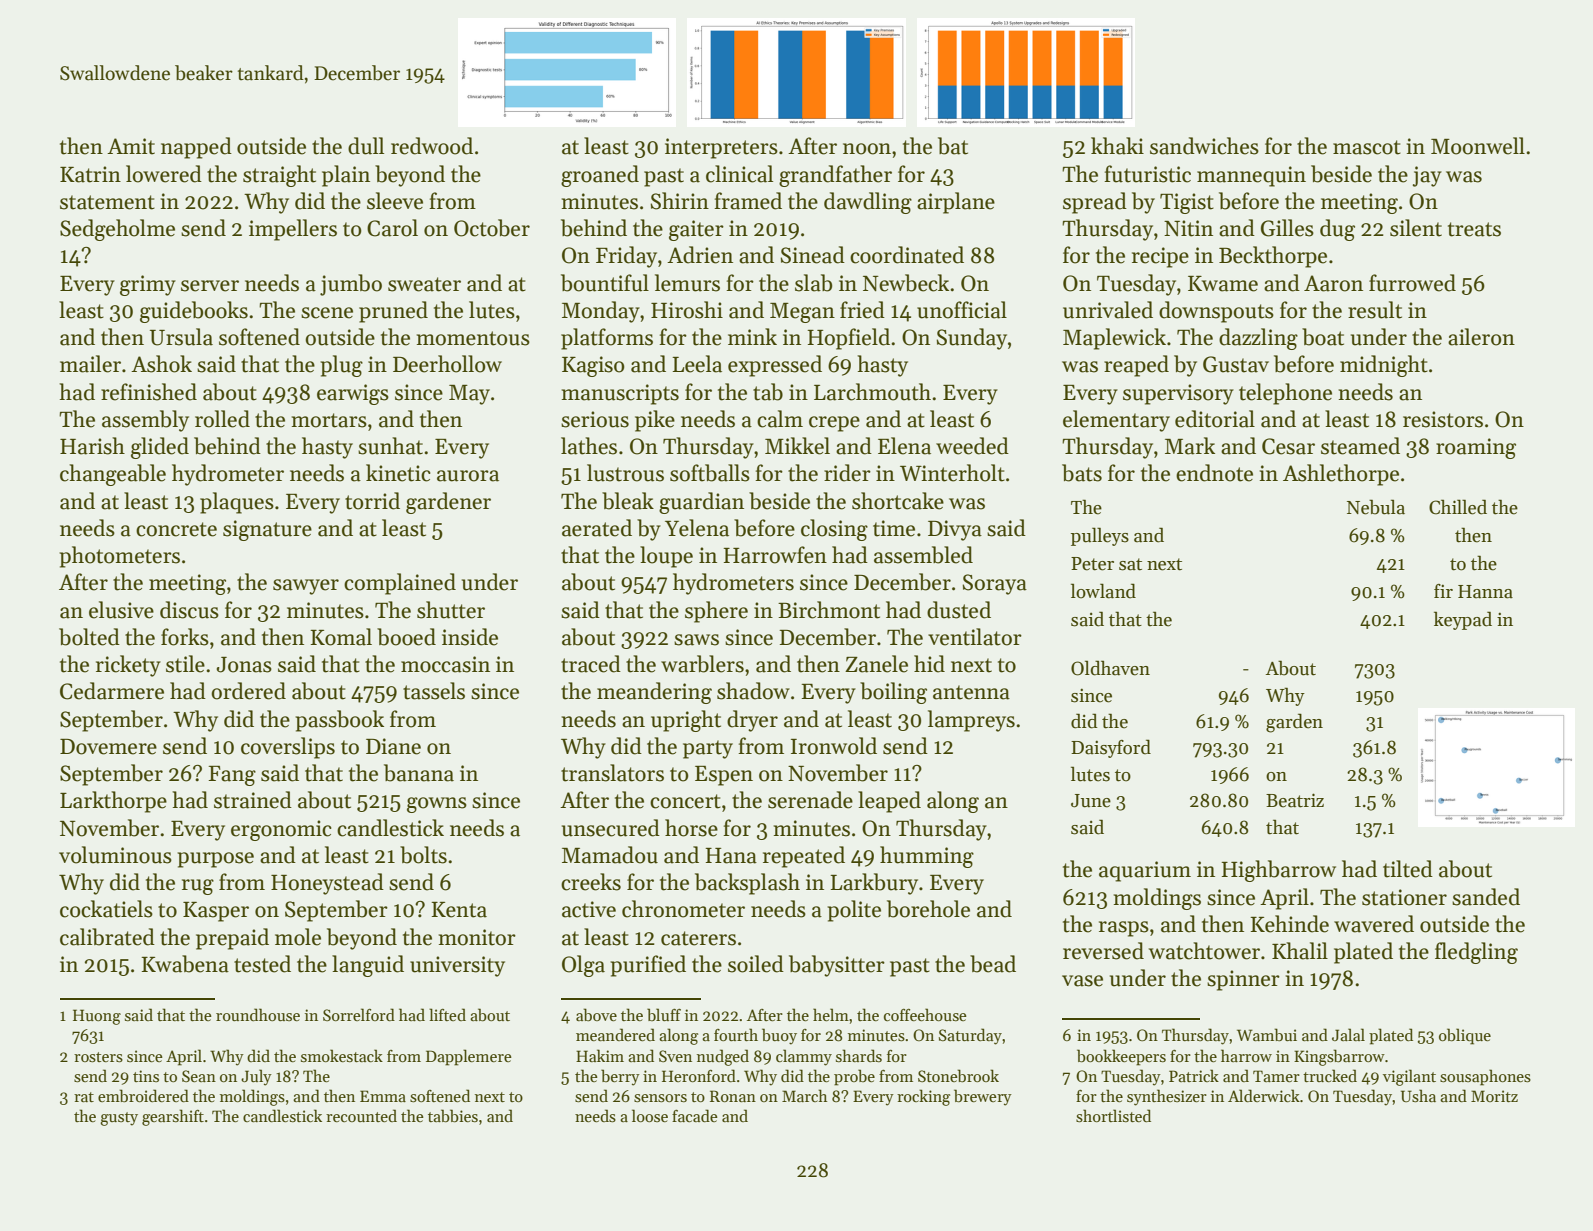 Image resolution: width=1593 pixels, height=1231 pixels. Describe the element at coordinates (695, 1115) in the screenshot. I see `facade` at that location.
